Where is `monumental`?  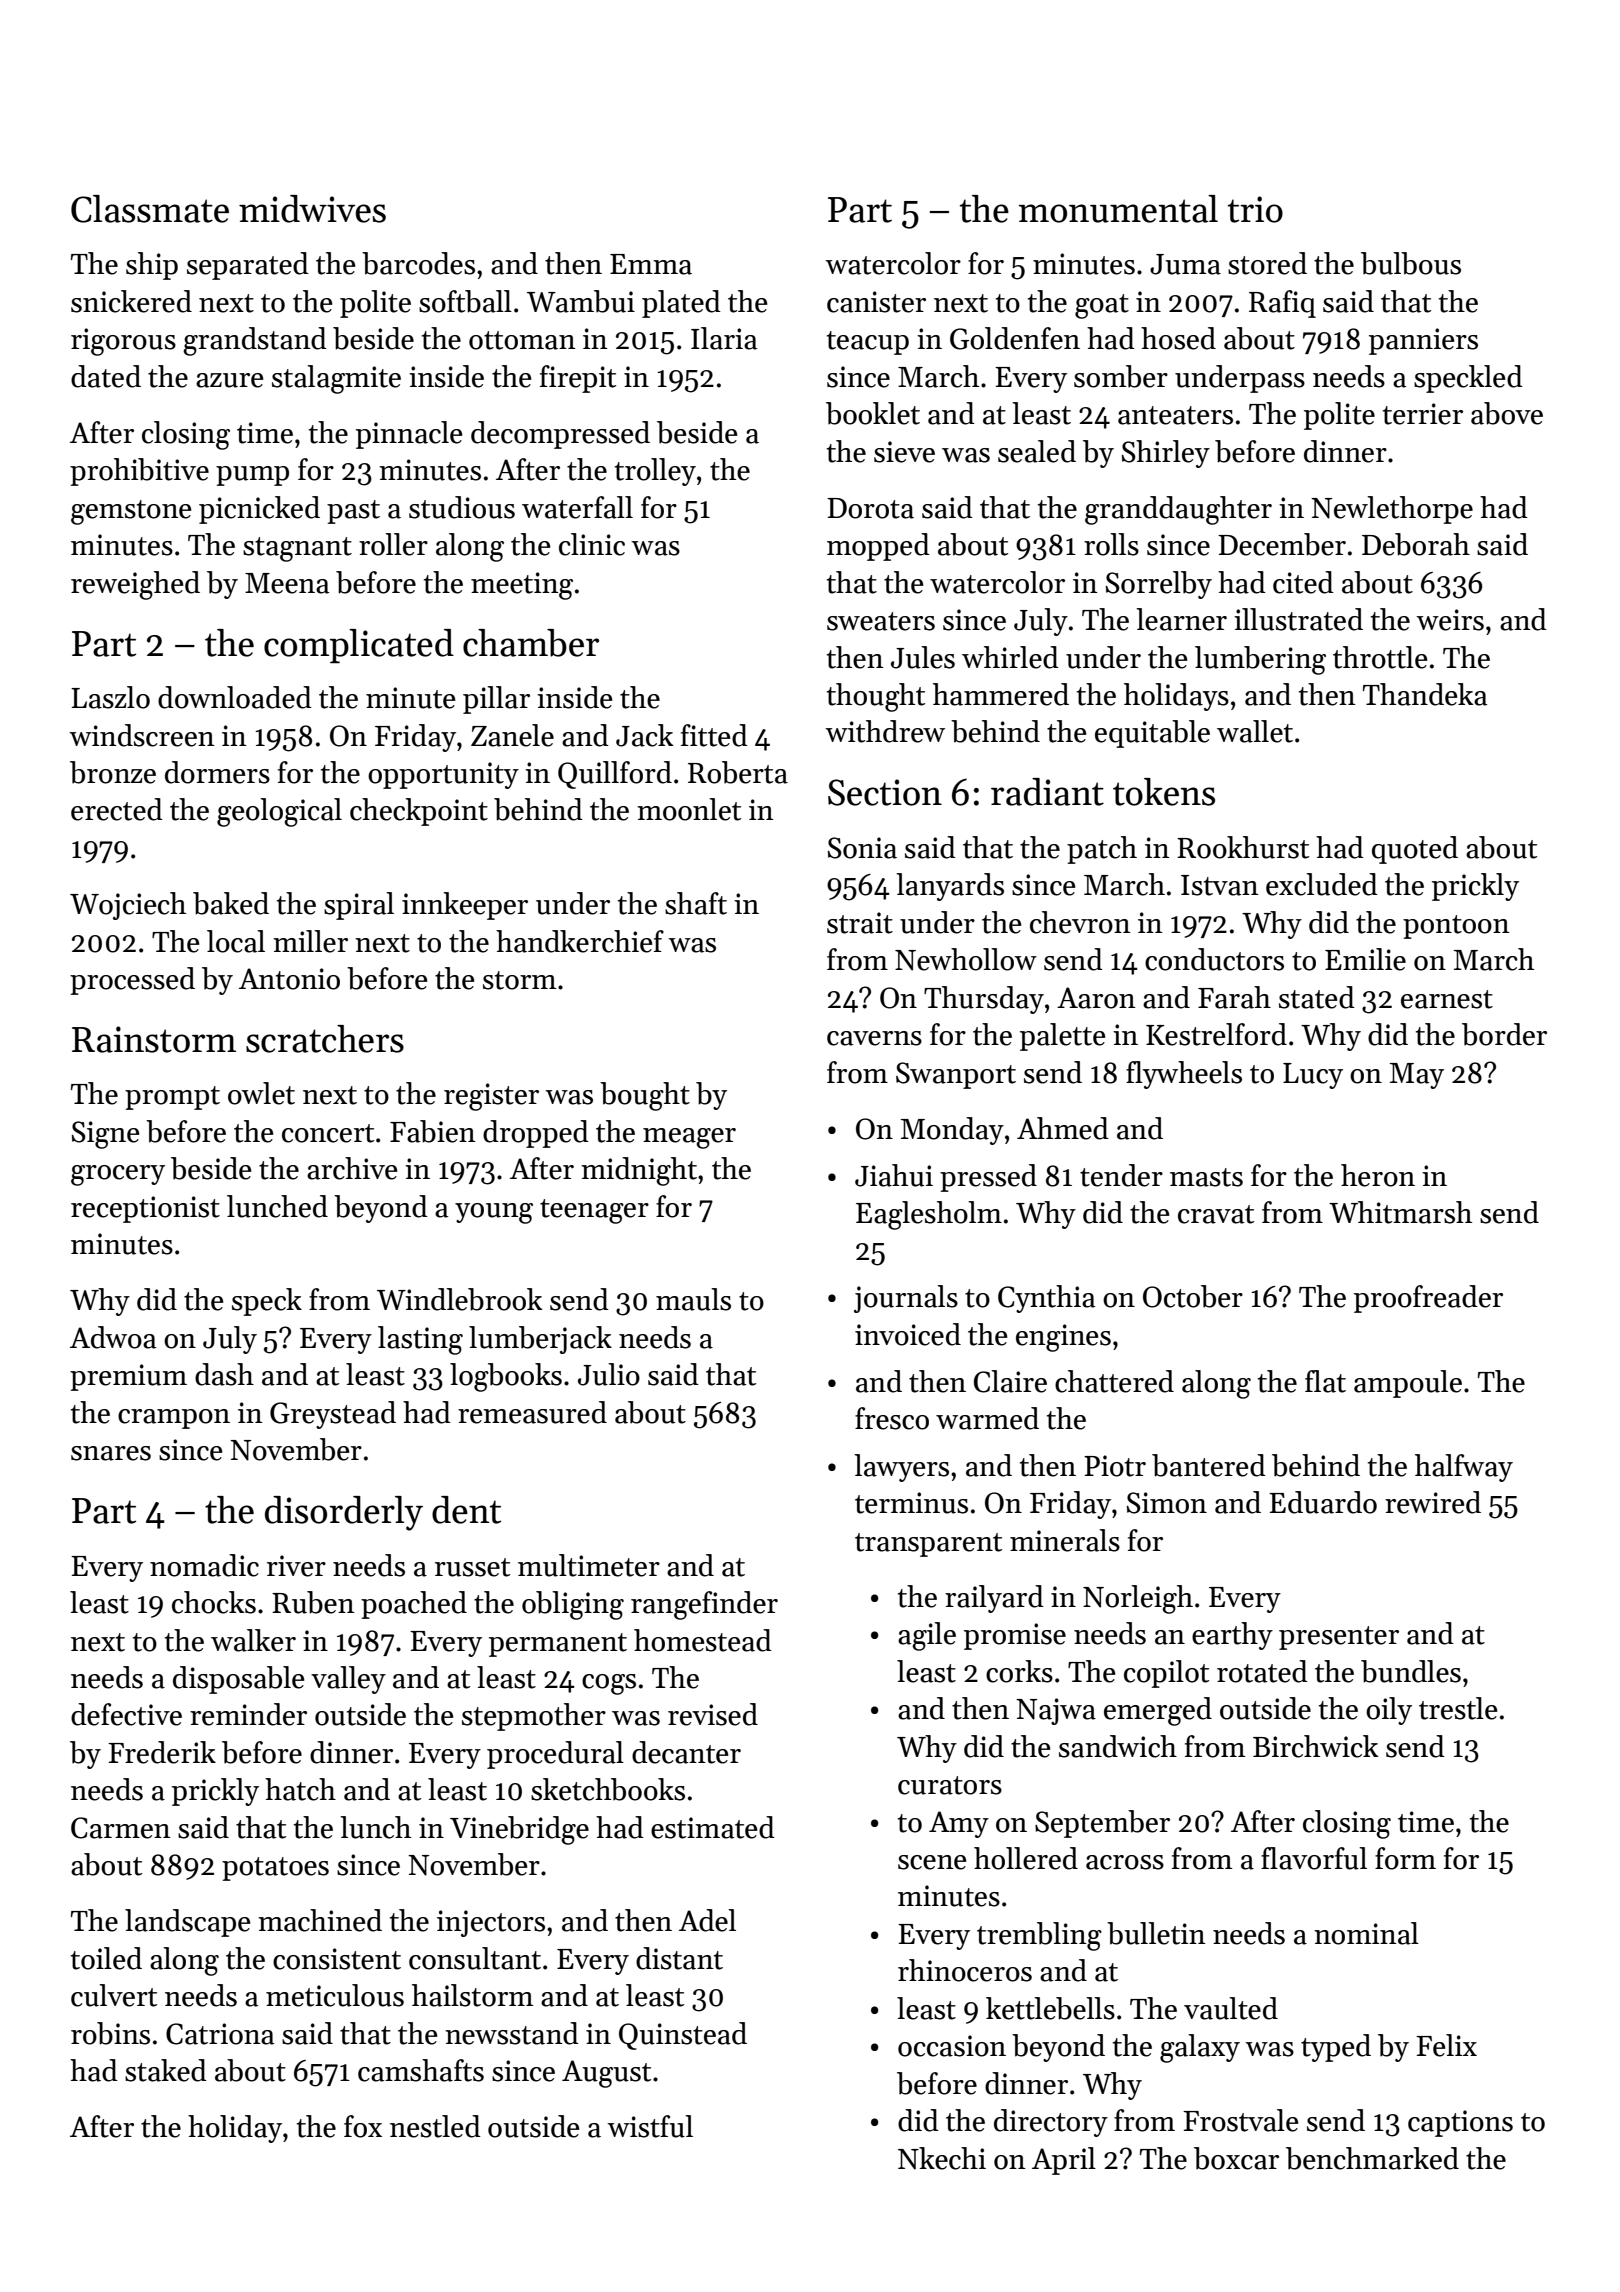
monumental is located at coordinates (1118, 209).
